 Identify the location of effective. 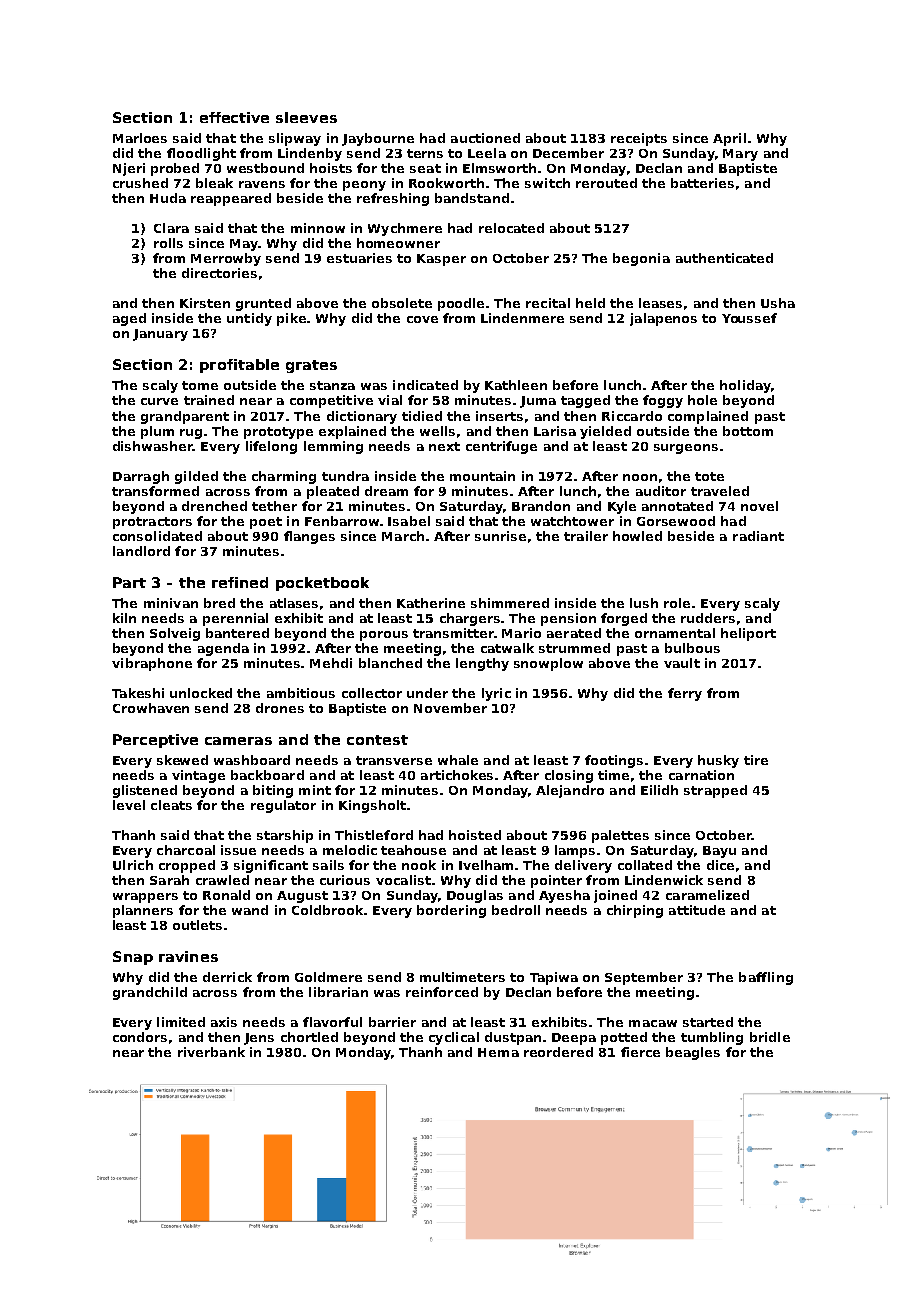
(234, 117).
